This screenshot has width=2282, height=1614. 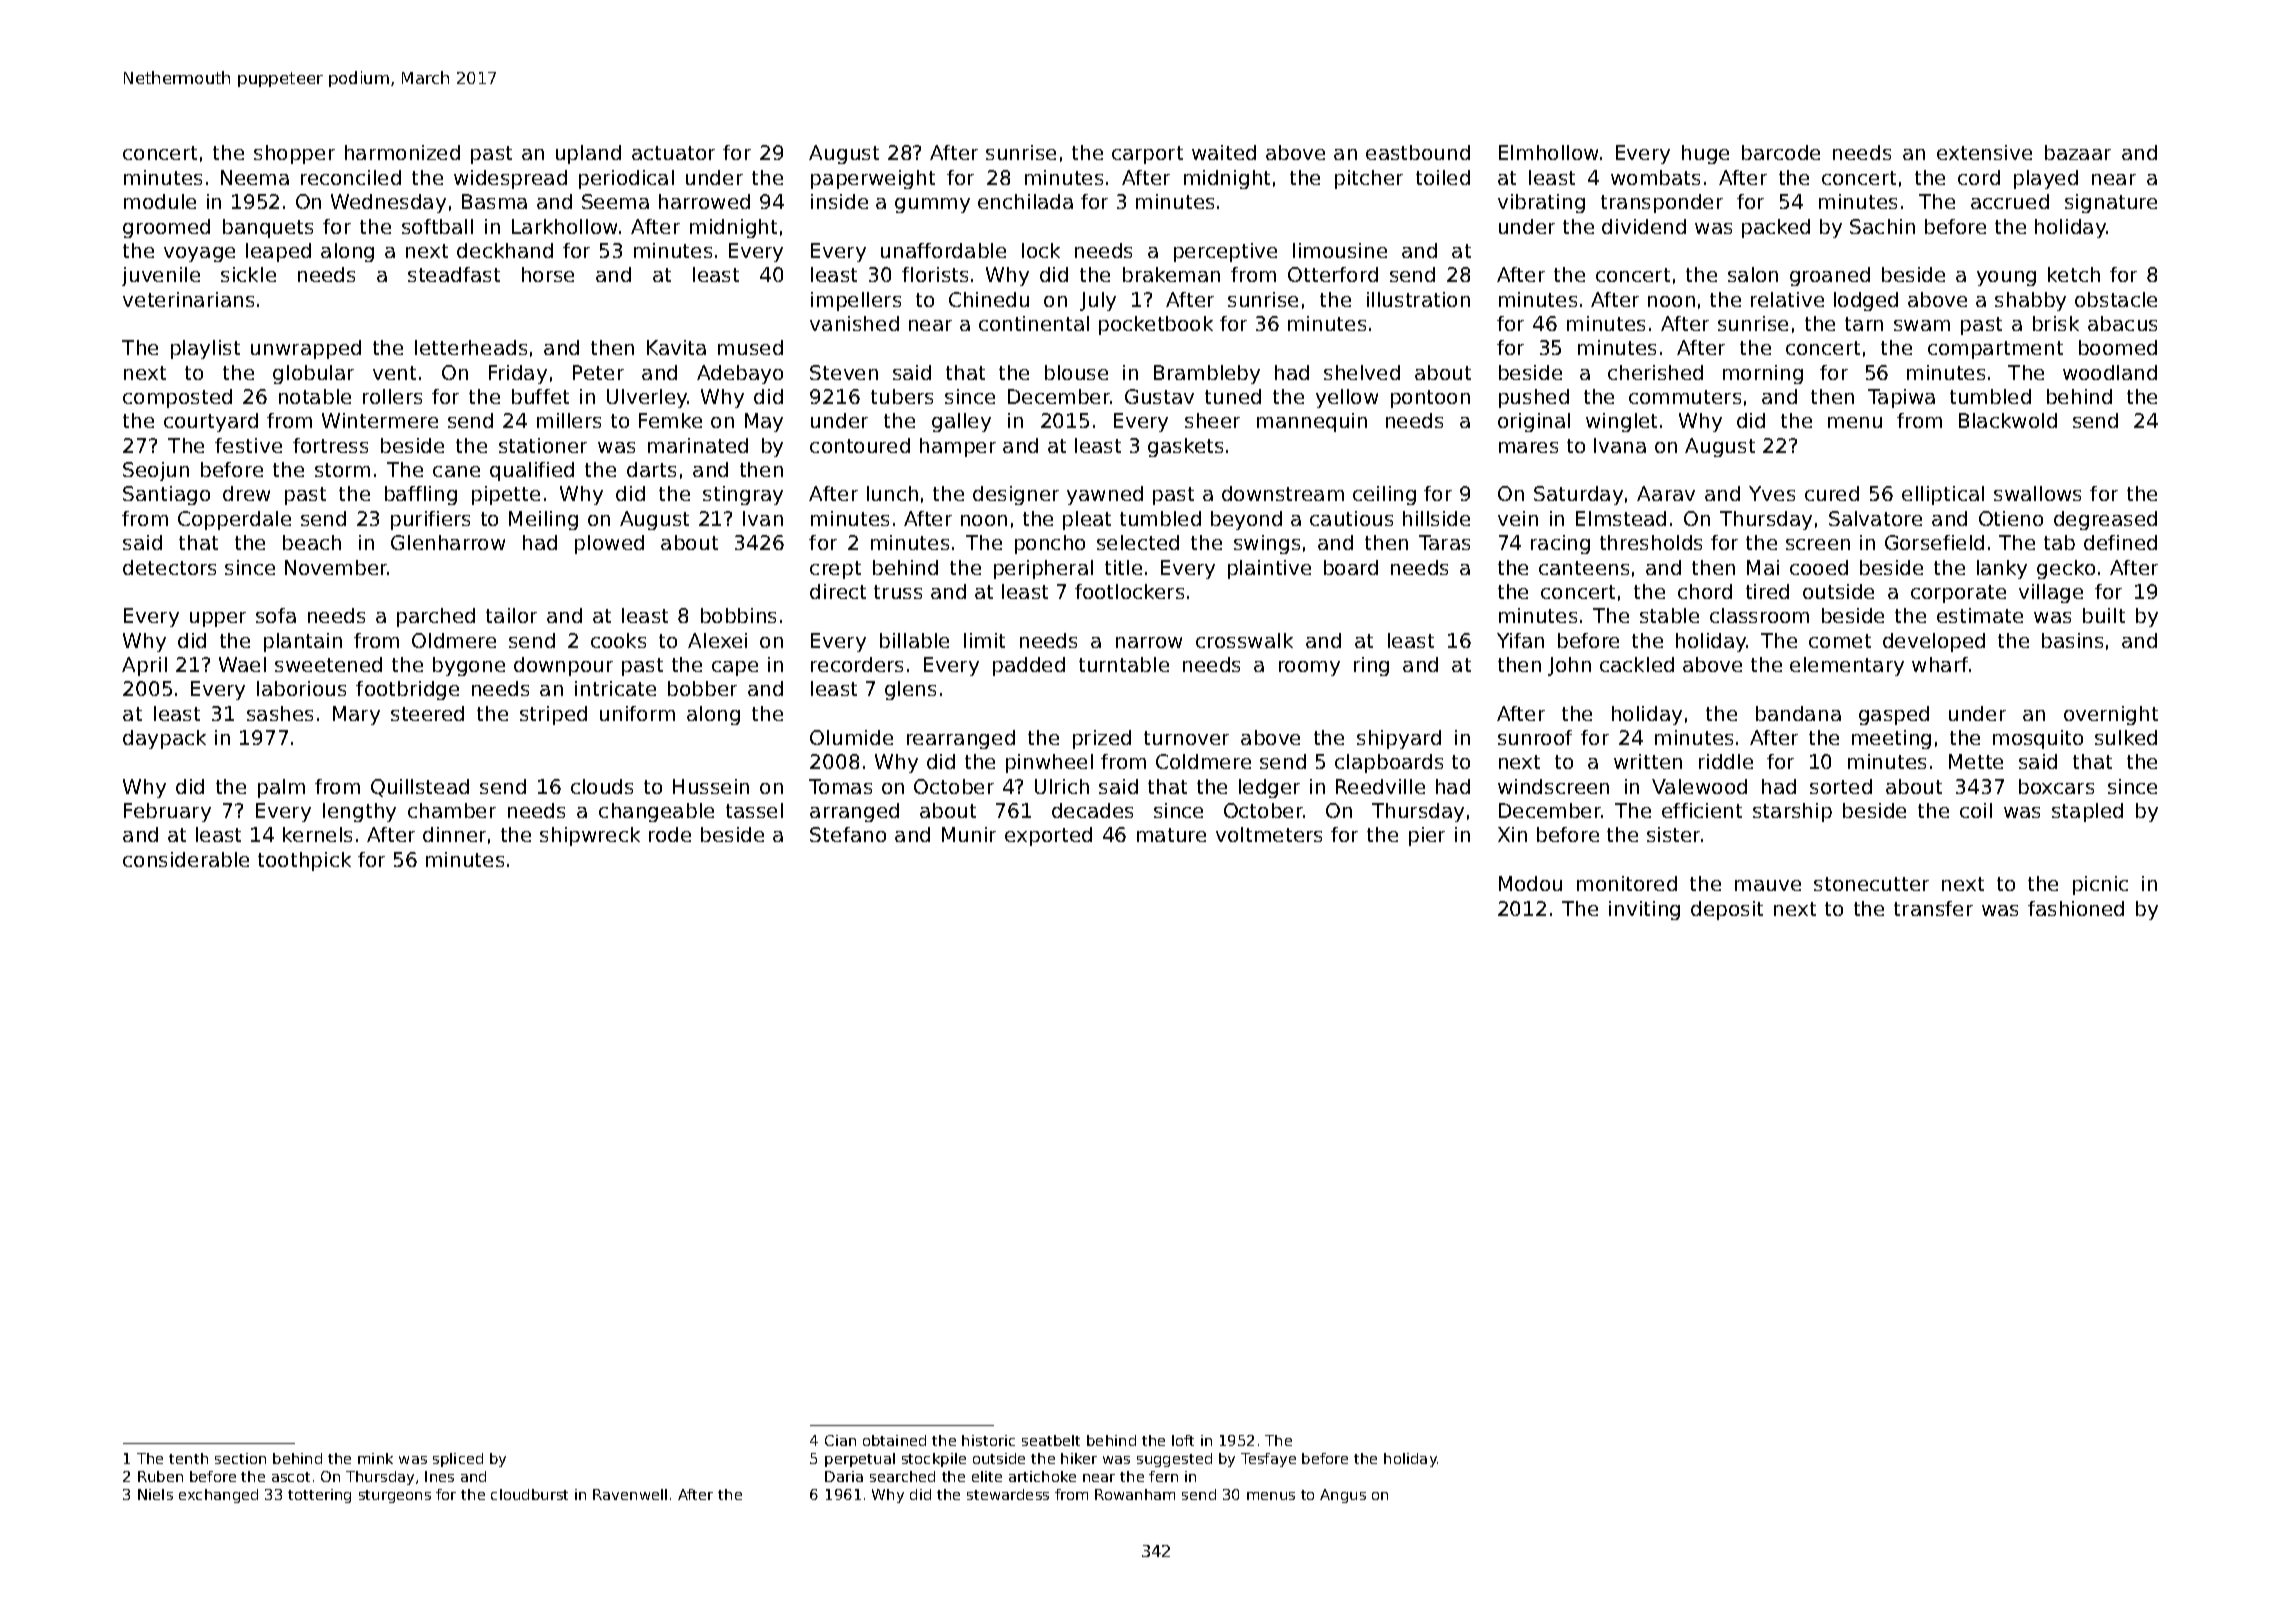 I want to click on ascot, so click(x=291, y=1477).
